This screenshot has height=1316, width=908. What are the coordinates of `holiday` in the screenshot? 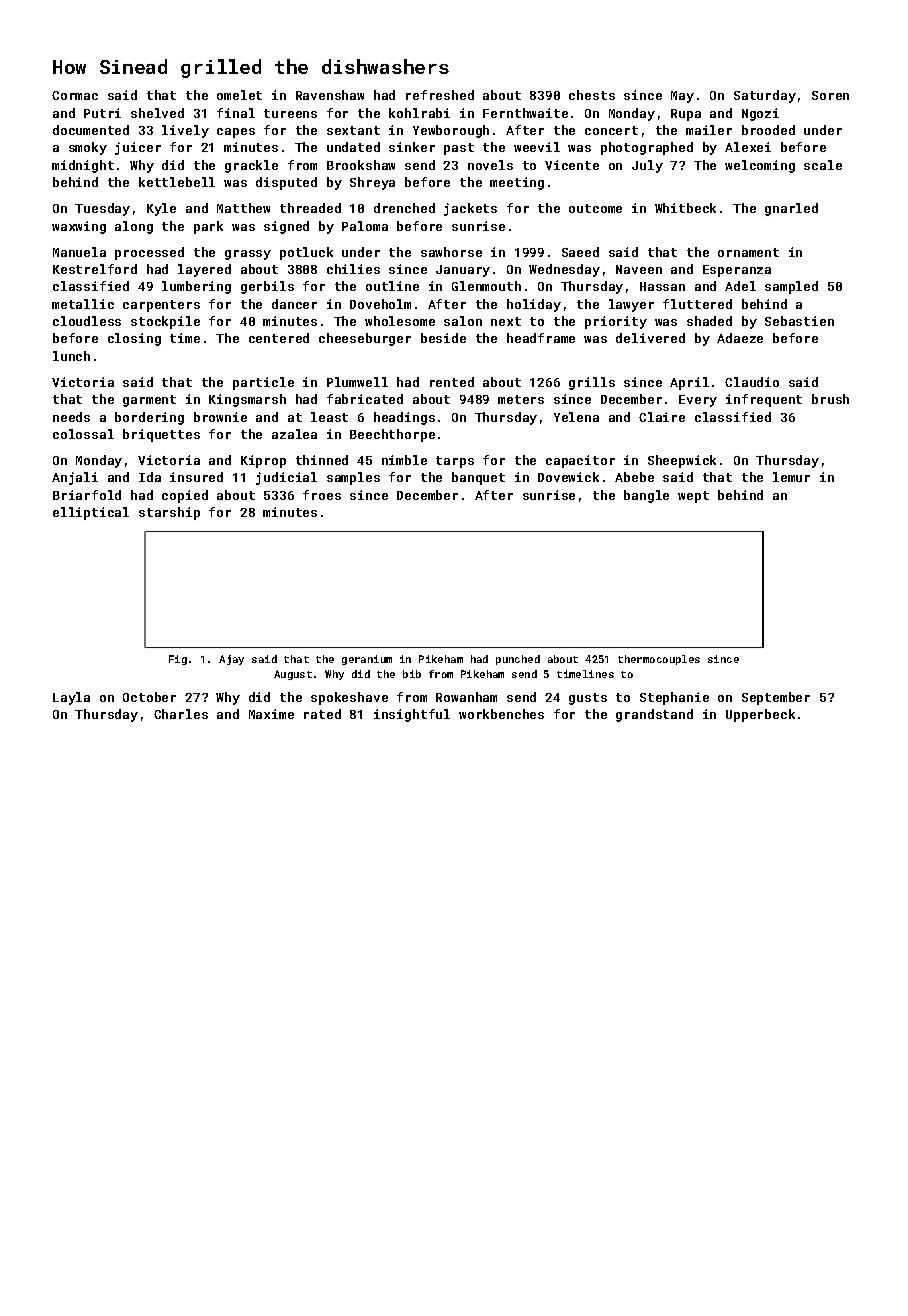 It's located at (534, 305).
